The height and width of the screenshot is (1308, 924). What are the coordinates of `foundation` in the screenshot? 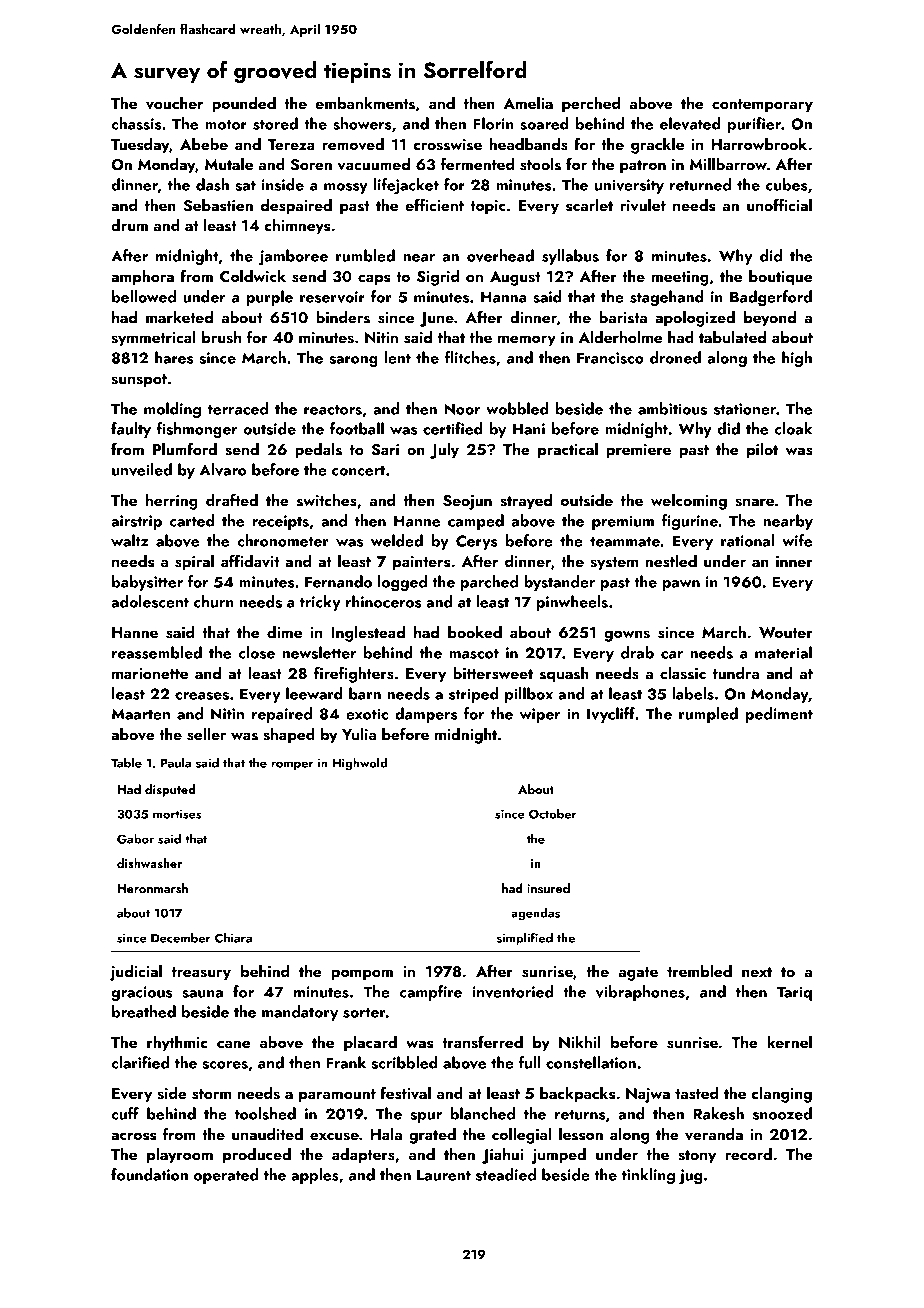 It's located at (149, 1174).
